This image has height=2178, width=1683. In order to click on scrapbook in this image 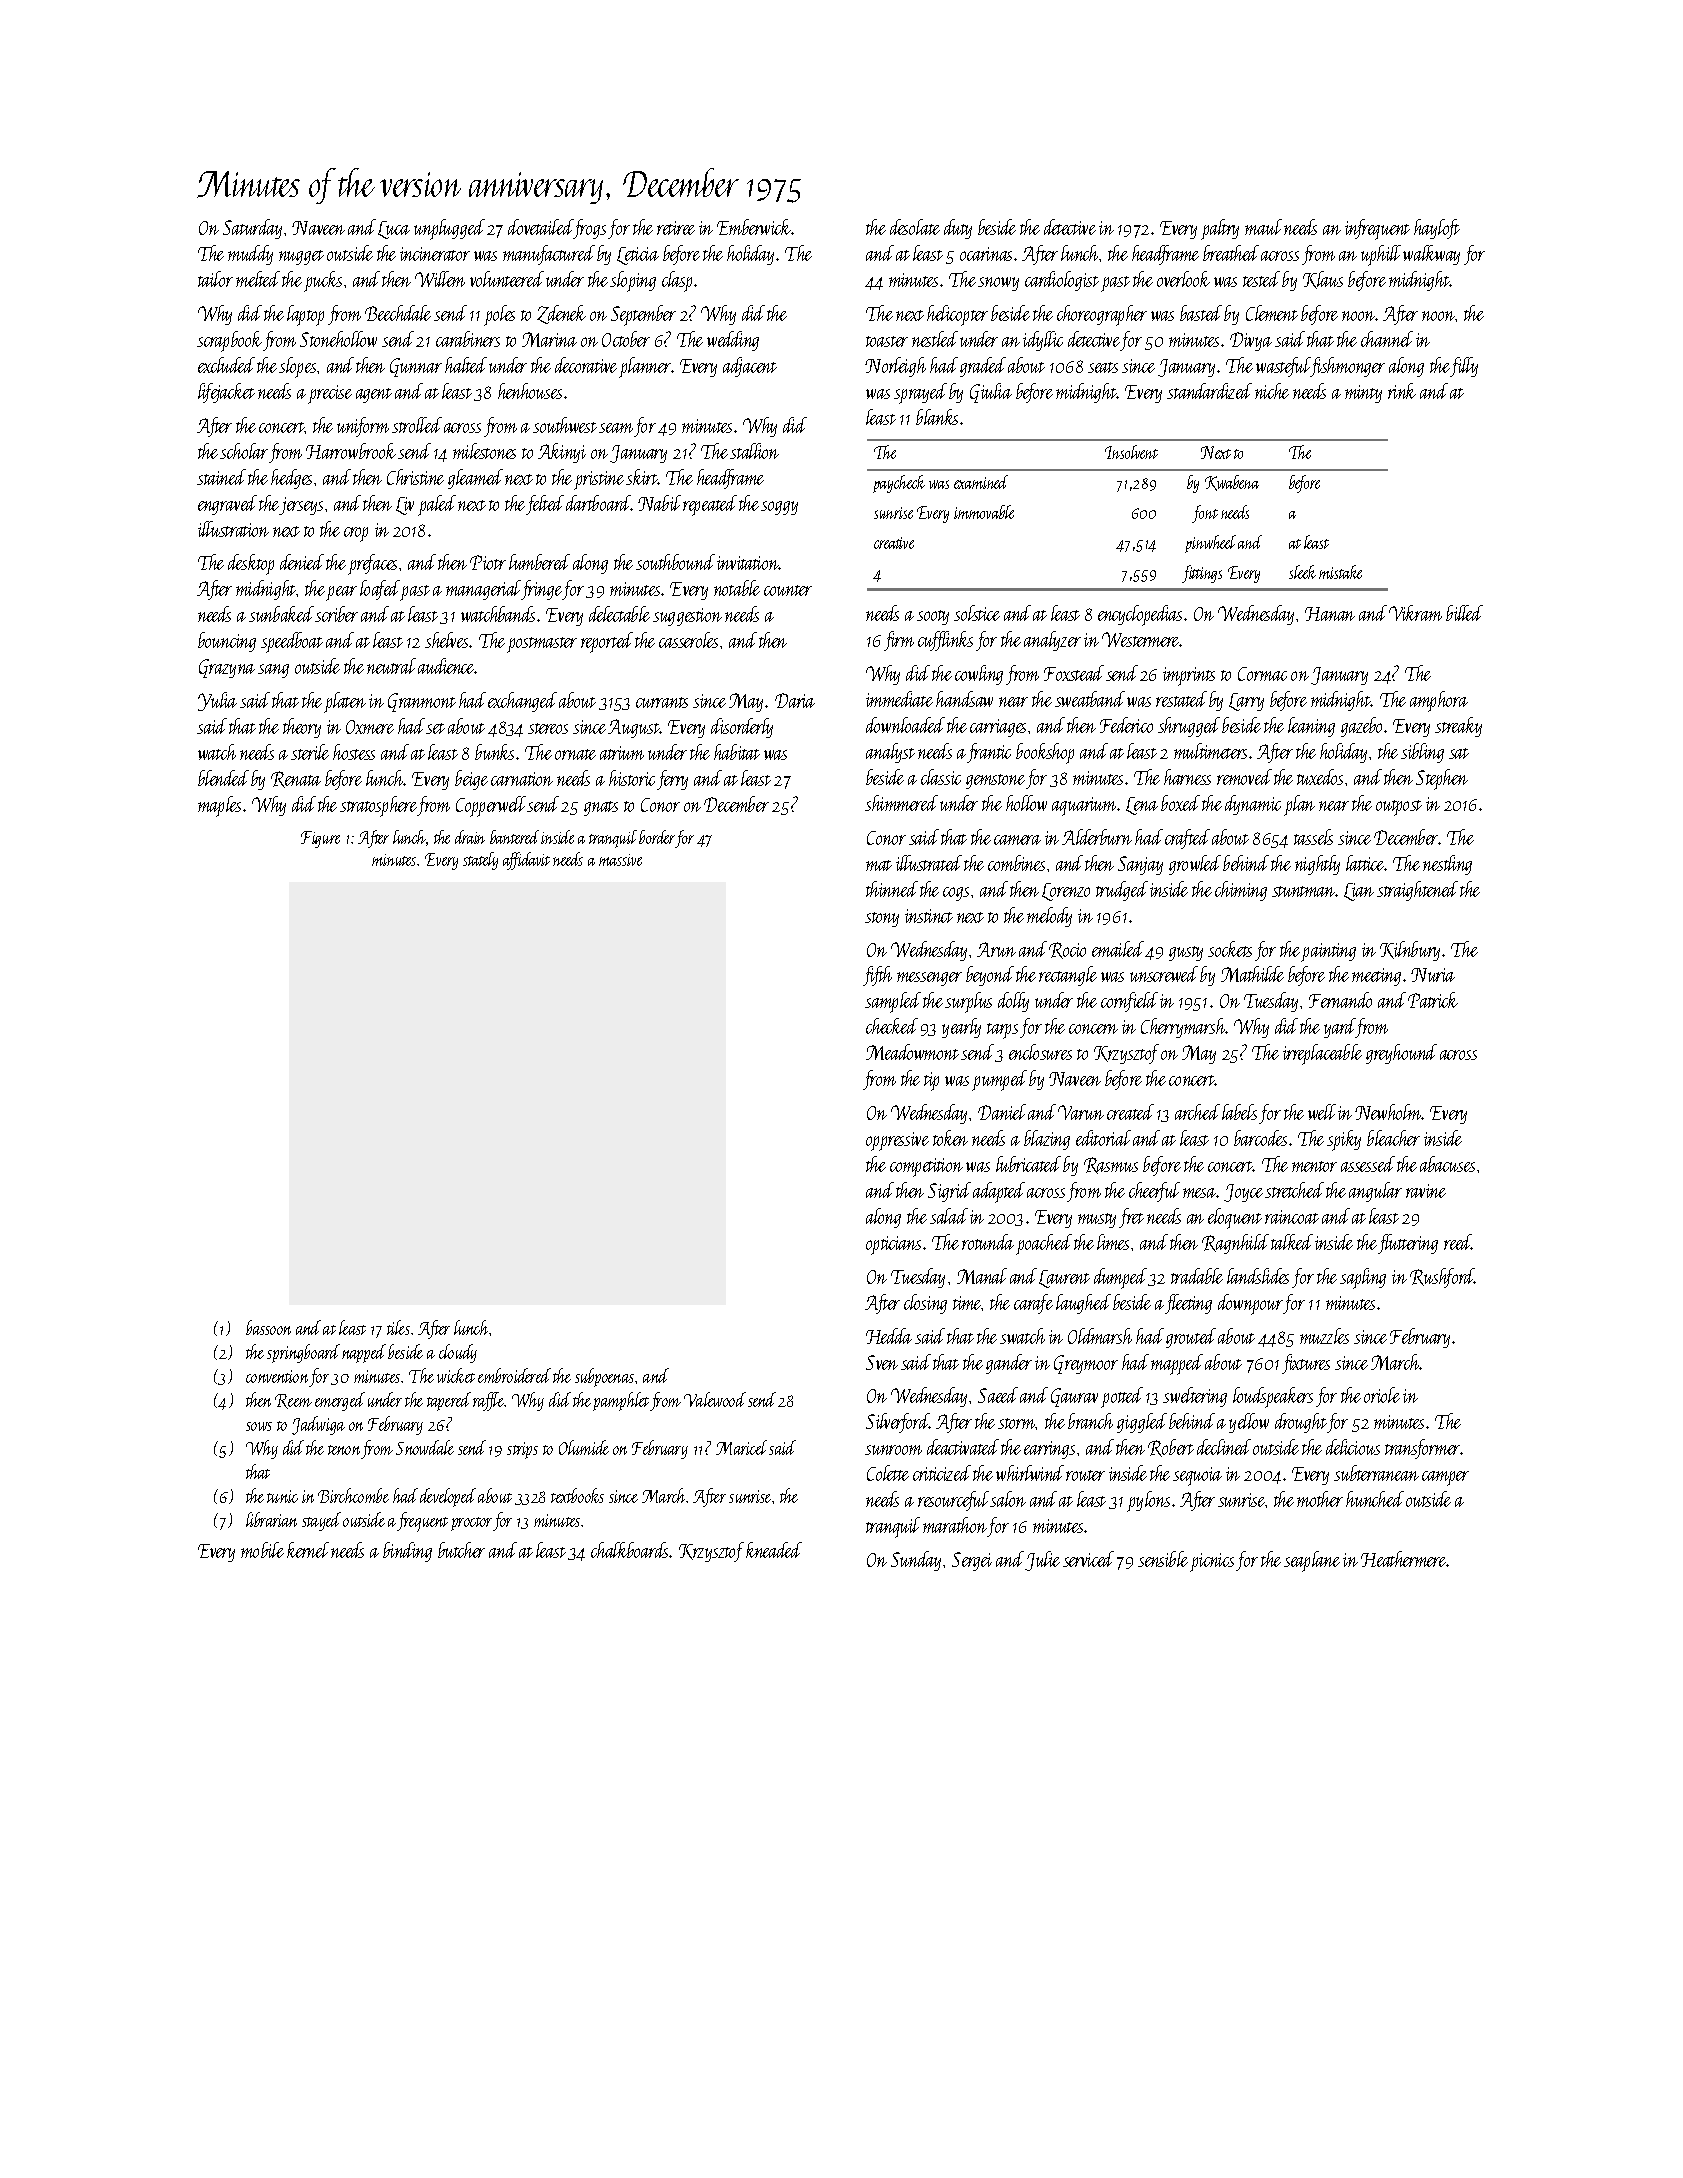, I will do `click(229, 341)`.
